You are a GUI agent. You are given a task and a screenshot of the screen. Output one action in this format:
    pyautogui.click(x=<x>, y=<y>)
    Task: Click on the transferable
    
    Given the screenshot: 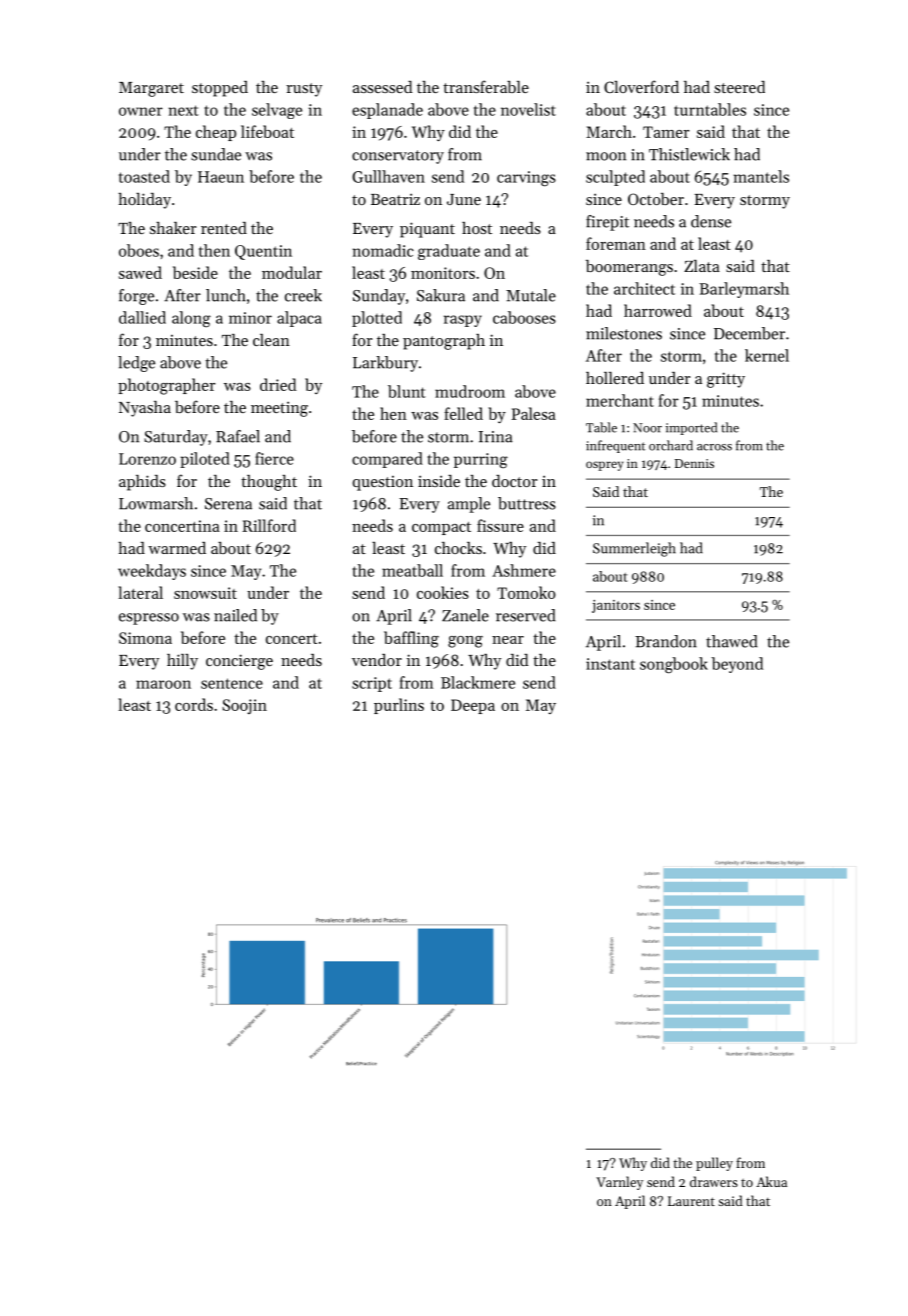 What is the action you would take?
    pyautogui.click(x=486, y=86)
